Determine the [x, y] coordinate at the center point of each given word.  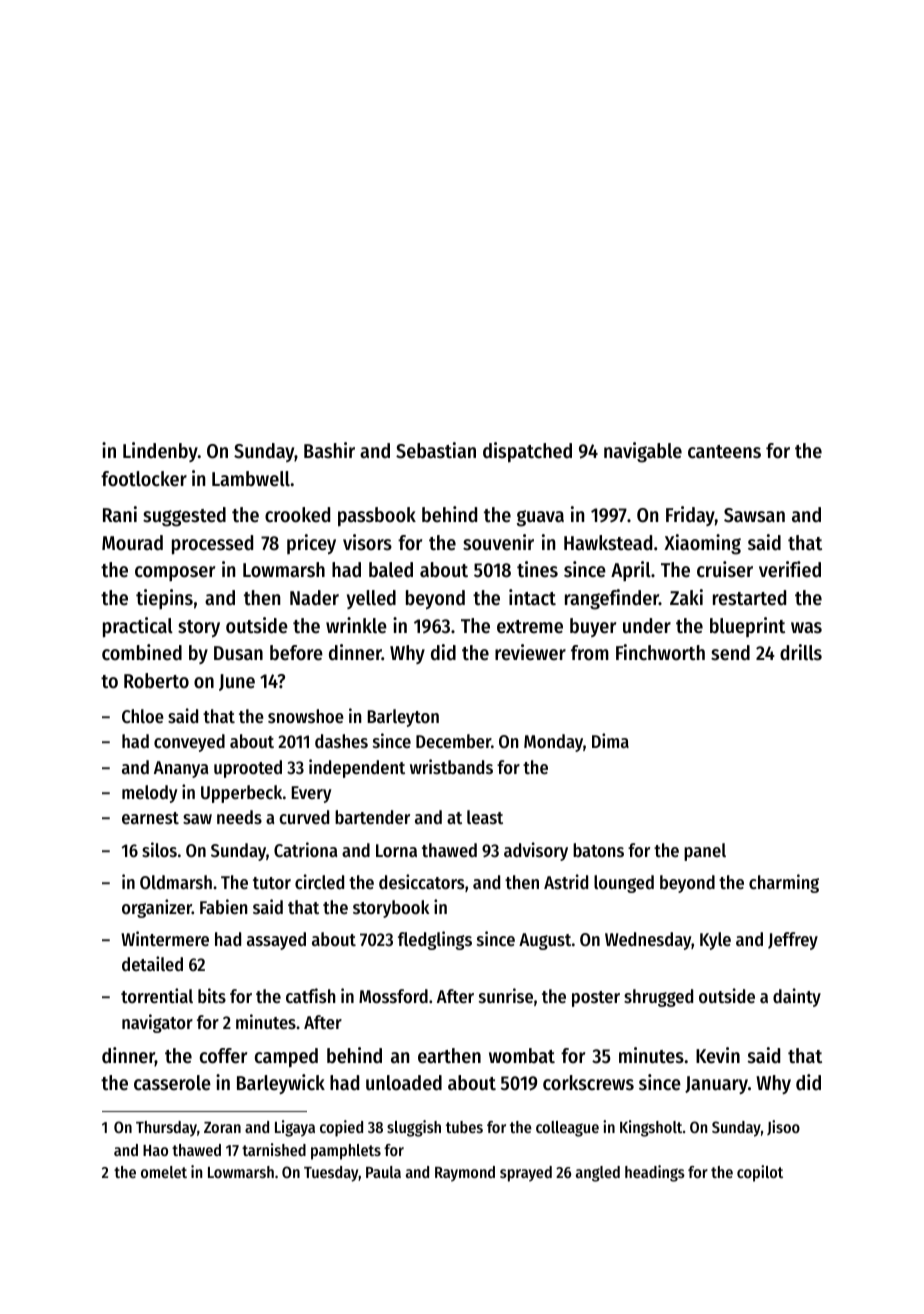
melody [150, 794]
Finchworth [660, 652]
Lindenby [160, 452]
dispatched [527, 452]
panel [705, 852]
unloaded [404, 1083]
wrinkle [356, 625]
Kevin [718, 1055]
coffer [223, 1056]
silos [159, 849]
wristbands [451, 766]
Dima [610, 740]
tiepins [164, 599]
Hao [155, 1150]
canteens [724, 452]
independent [357, 768]
